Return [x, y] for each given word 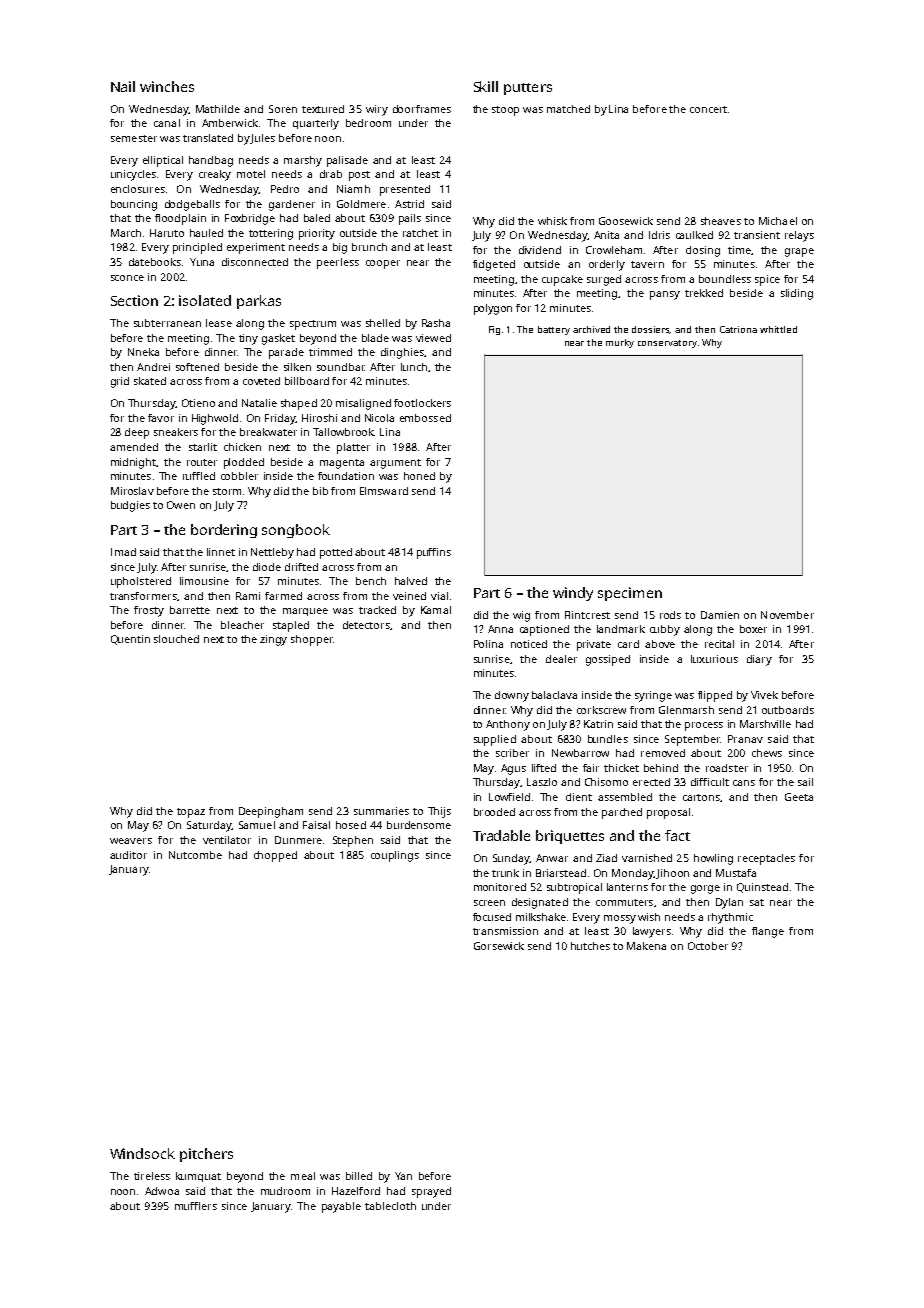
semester [134, 138]
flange [768, 932]
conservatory [667, 344]
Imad [123, 552]
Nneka [143, 352]
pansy [665, 295]
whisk [552, 221]
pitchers [206, 1155]
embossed [425, 418]
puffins [434, 553]
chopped [275, 856]
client [579, 797]
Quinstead [762, 888]
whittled [778, 329]
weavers [131, 841]
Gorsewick [499, 946]
